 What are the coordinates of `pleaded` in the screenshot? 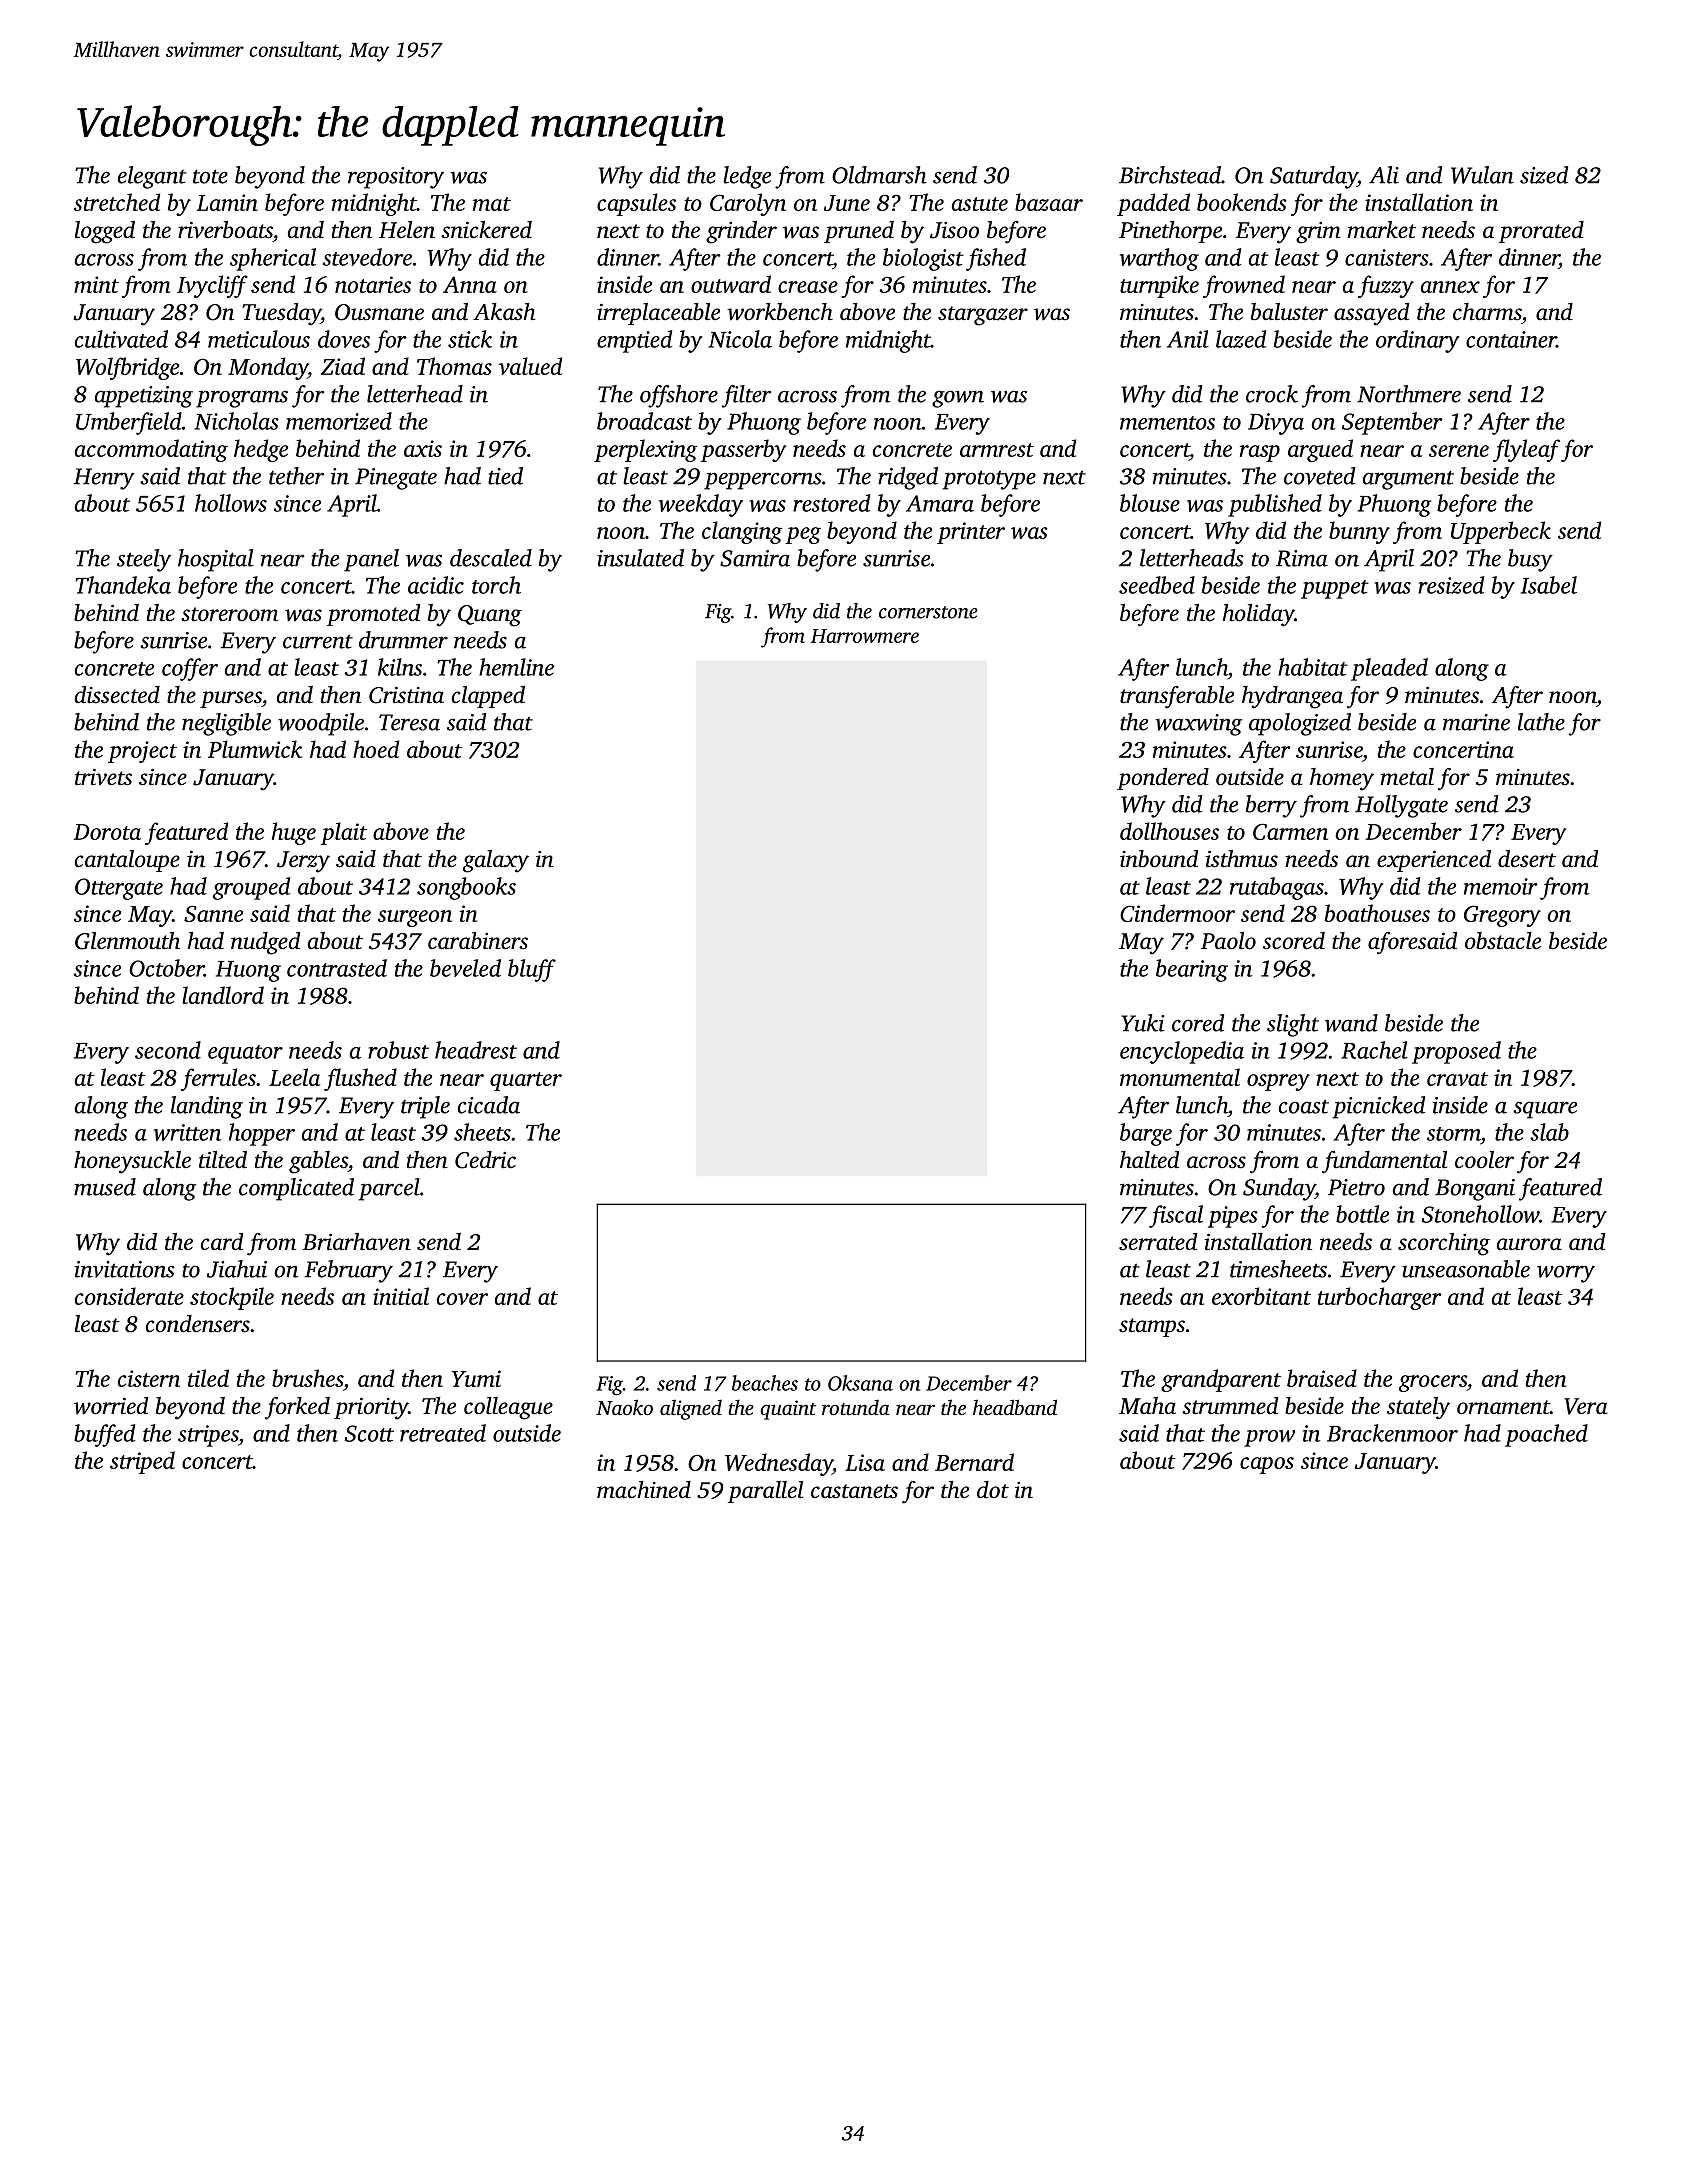 It's located at (1389, 669).
